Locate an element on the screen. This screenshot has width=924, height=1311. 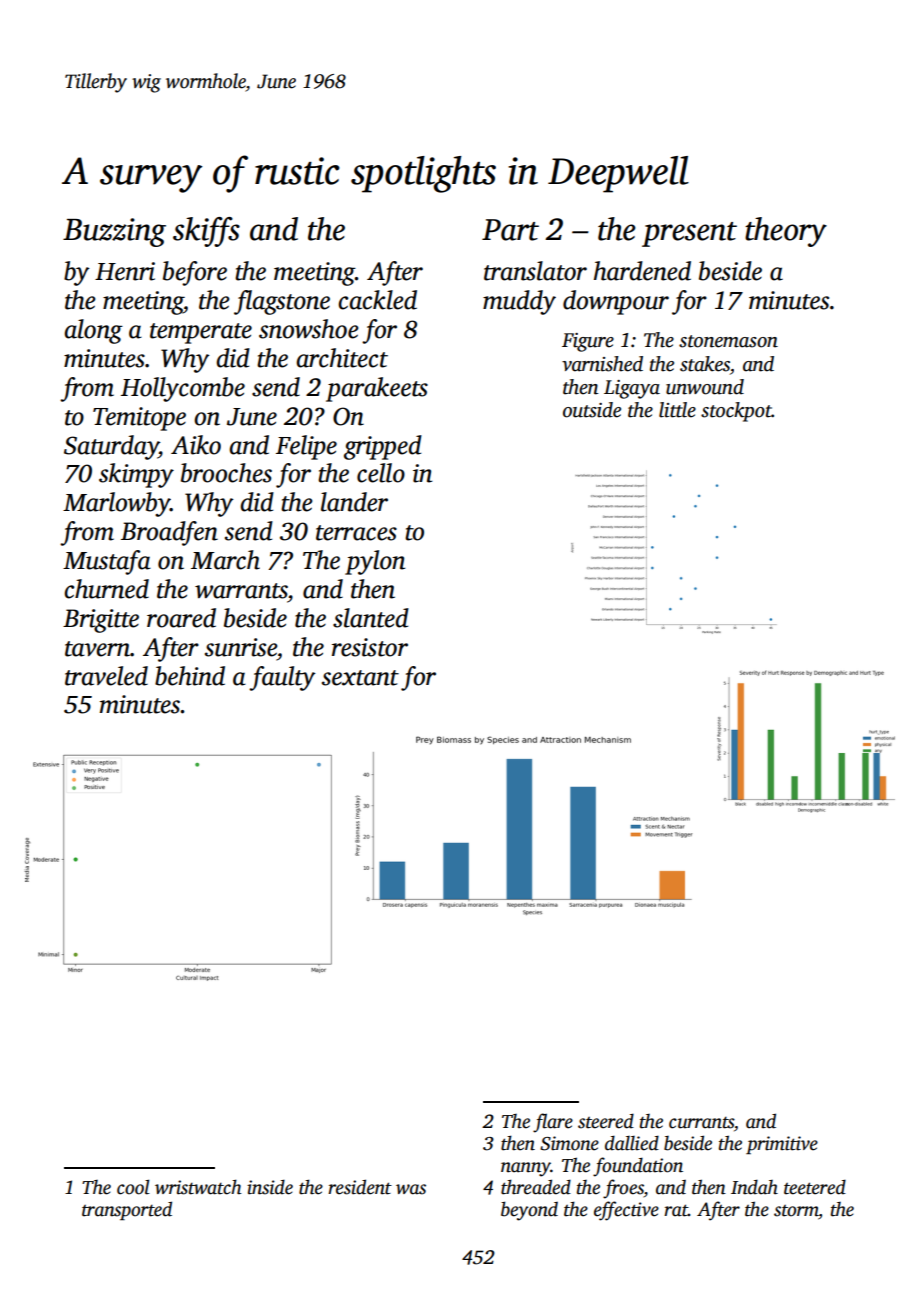
Temitope is located at coordinates (139, 419).
